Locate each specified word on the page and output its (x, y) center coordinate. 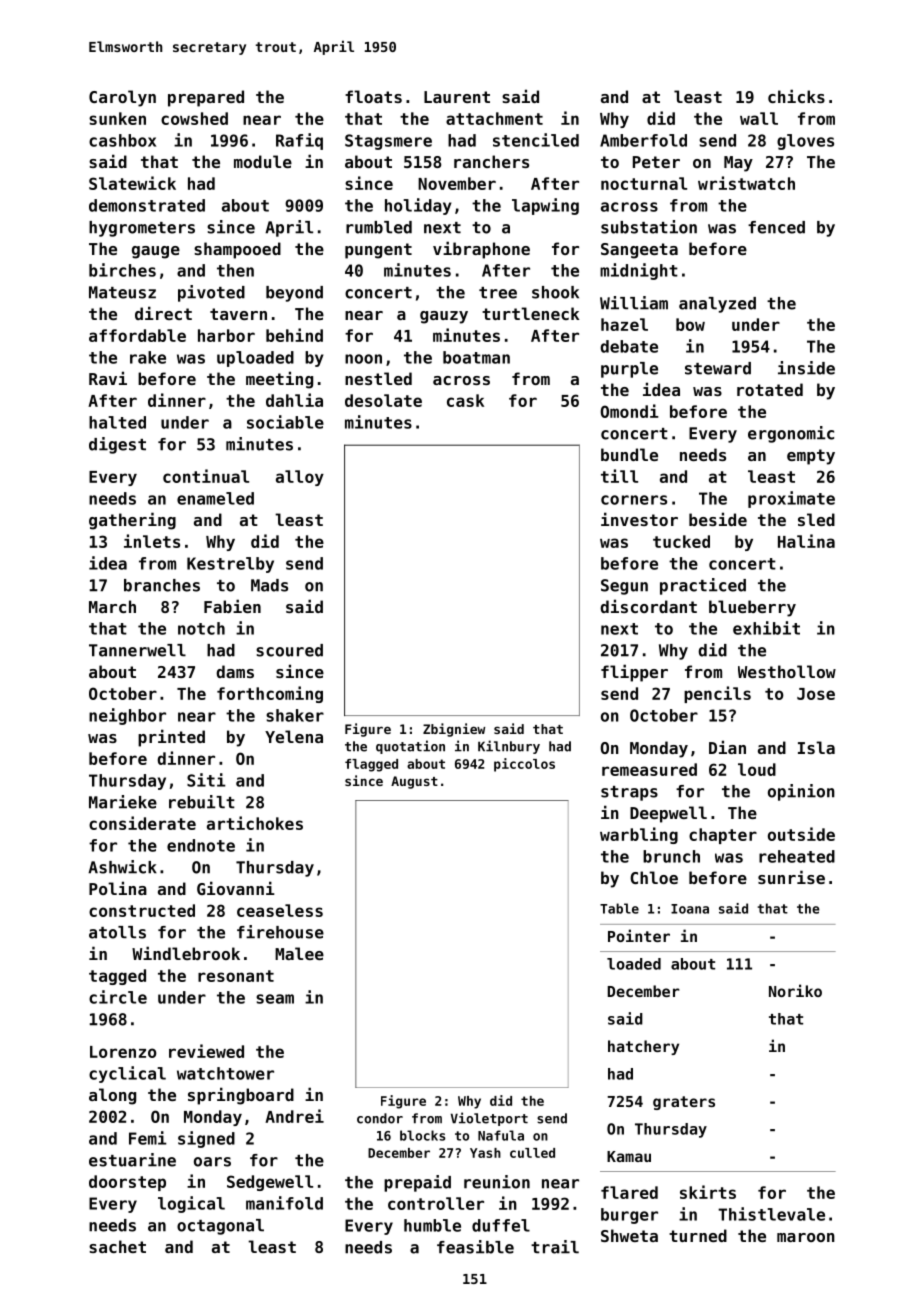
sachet (117, 1246)
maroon (806, 1237)
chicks (796, 96)
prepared (206, 98)
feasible (475, 1247)
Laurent (457, 97)
